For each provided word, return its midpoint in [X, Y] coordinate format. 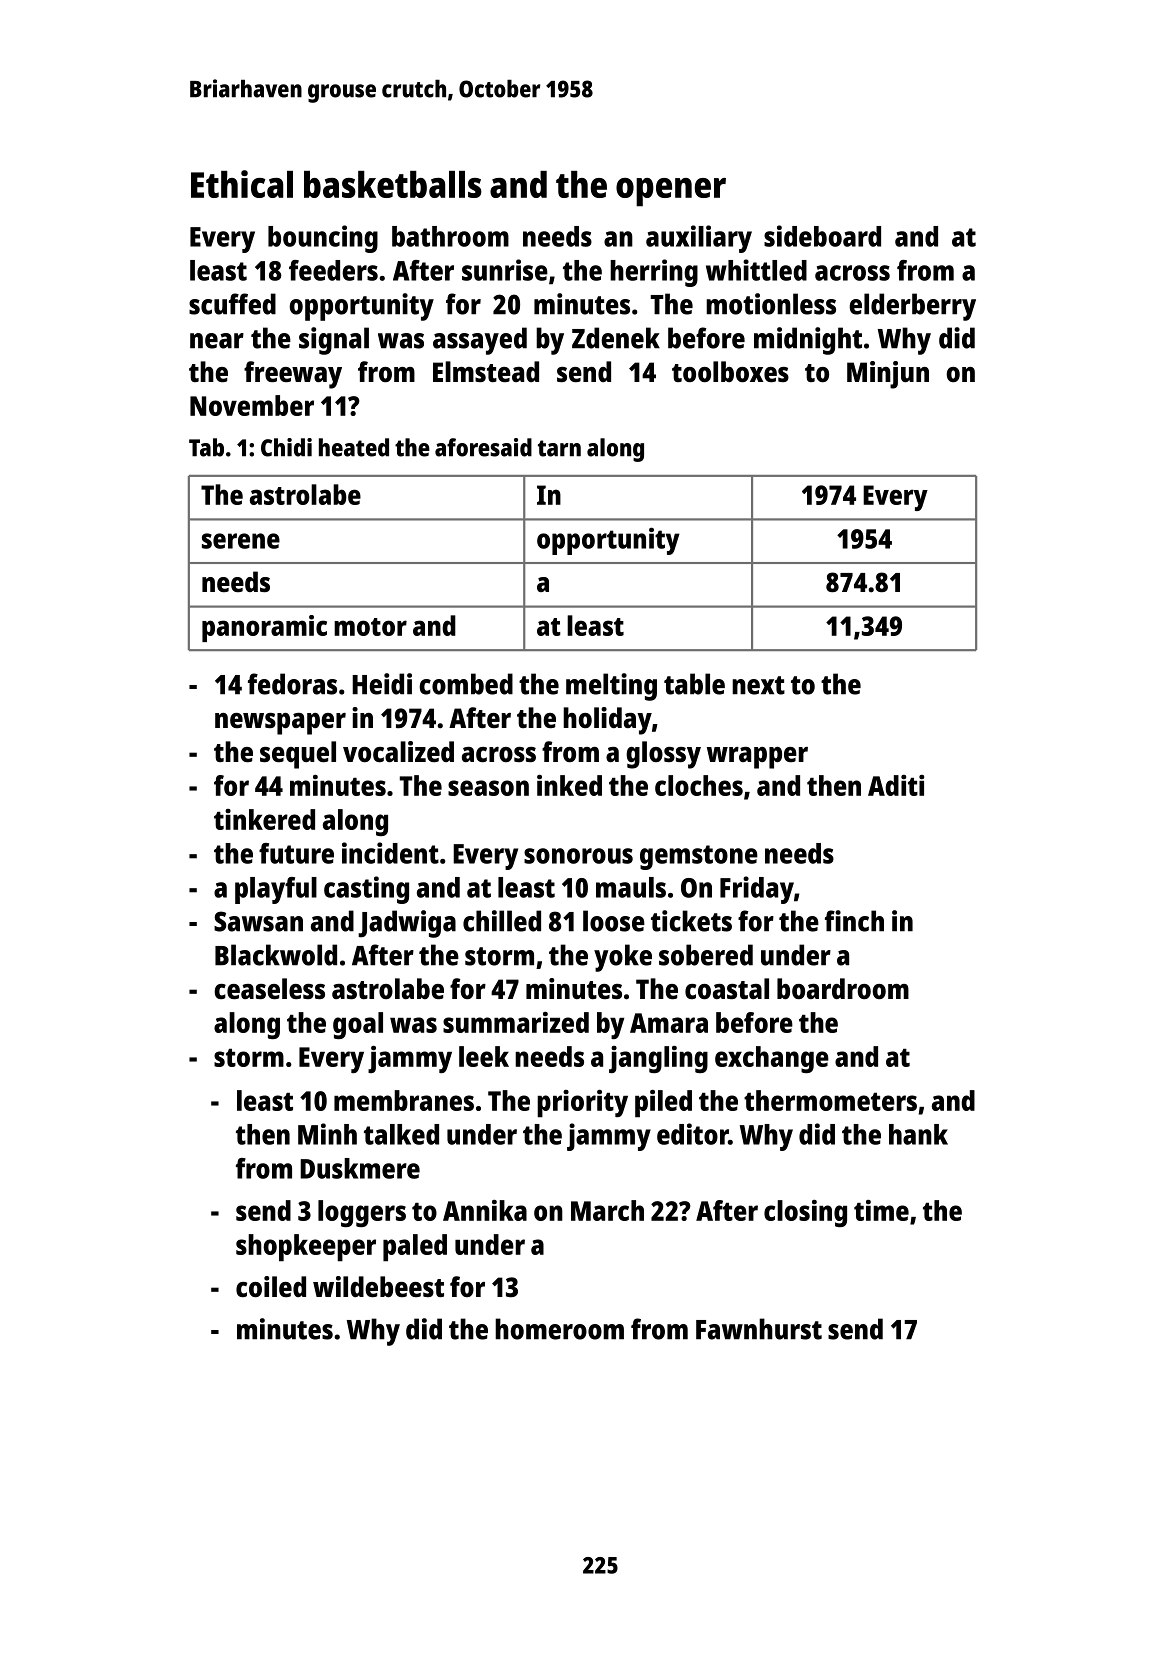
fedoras [292, 684]
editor [692, 1134]
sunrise [505, 270]
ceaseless [269, 989]
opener [671, 192]
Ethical [242, 184]
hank [918, 1134]
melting [611, 687]
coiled [271, 1287]
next [758, 685]
